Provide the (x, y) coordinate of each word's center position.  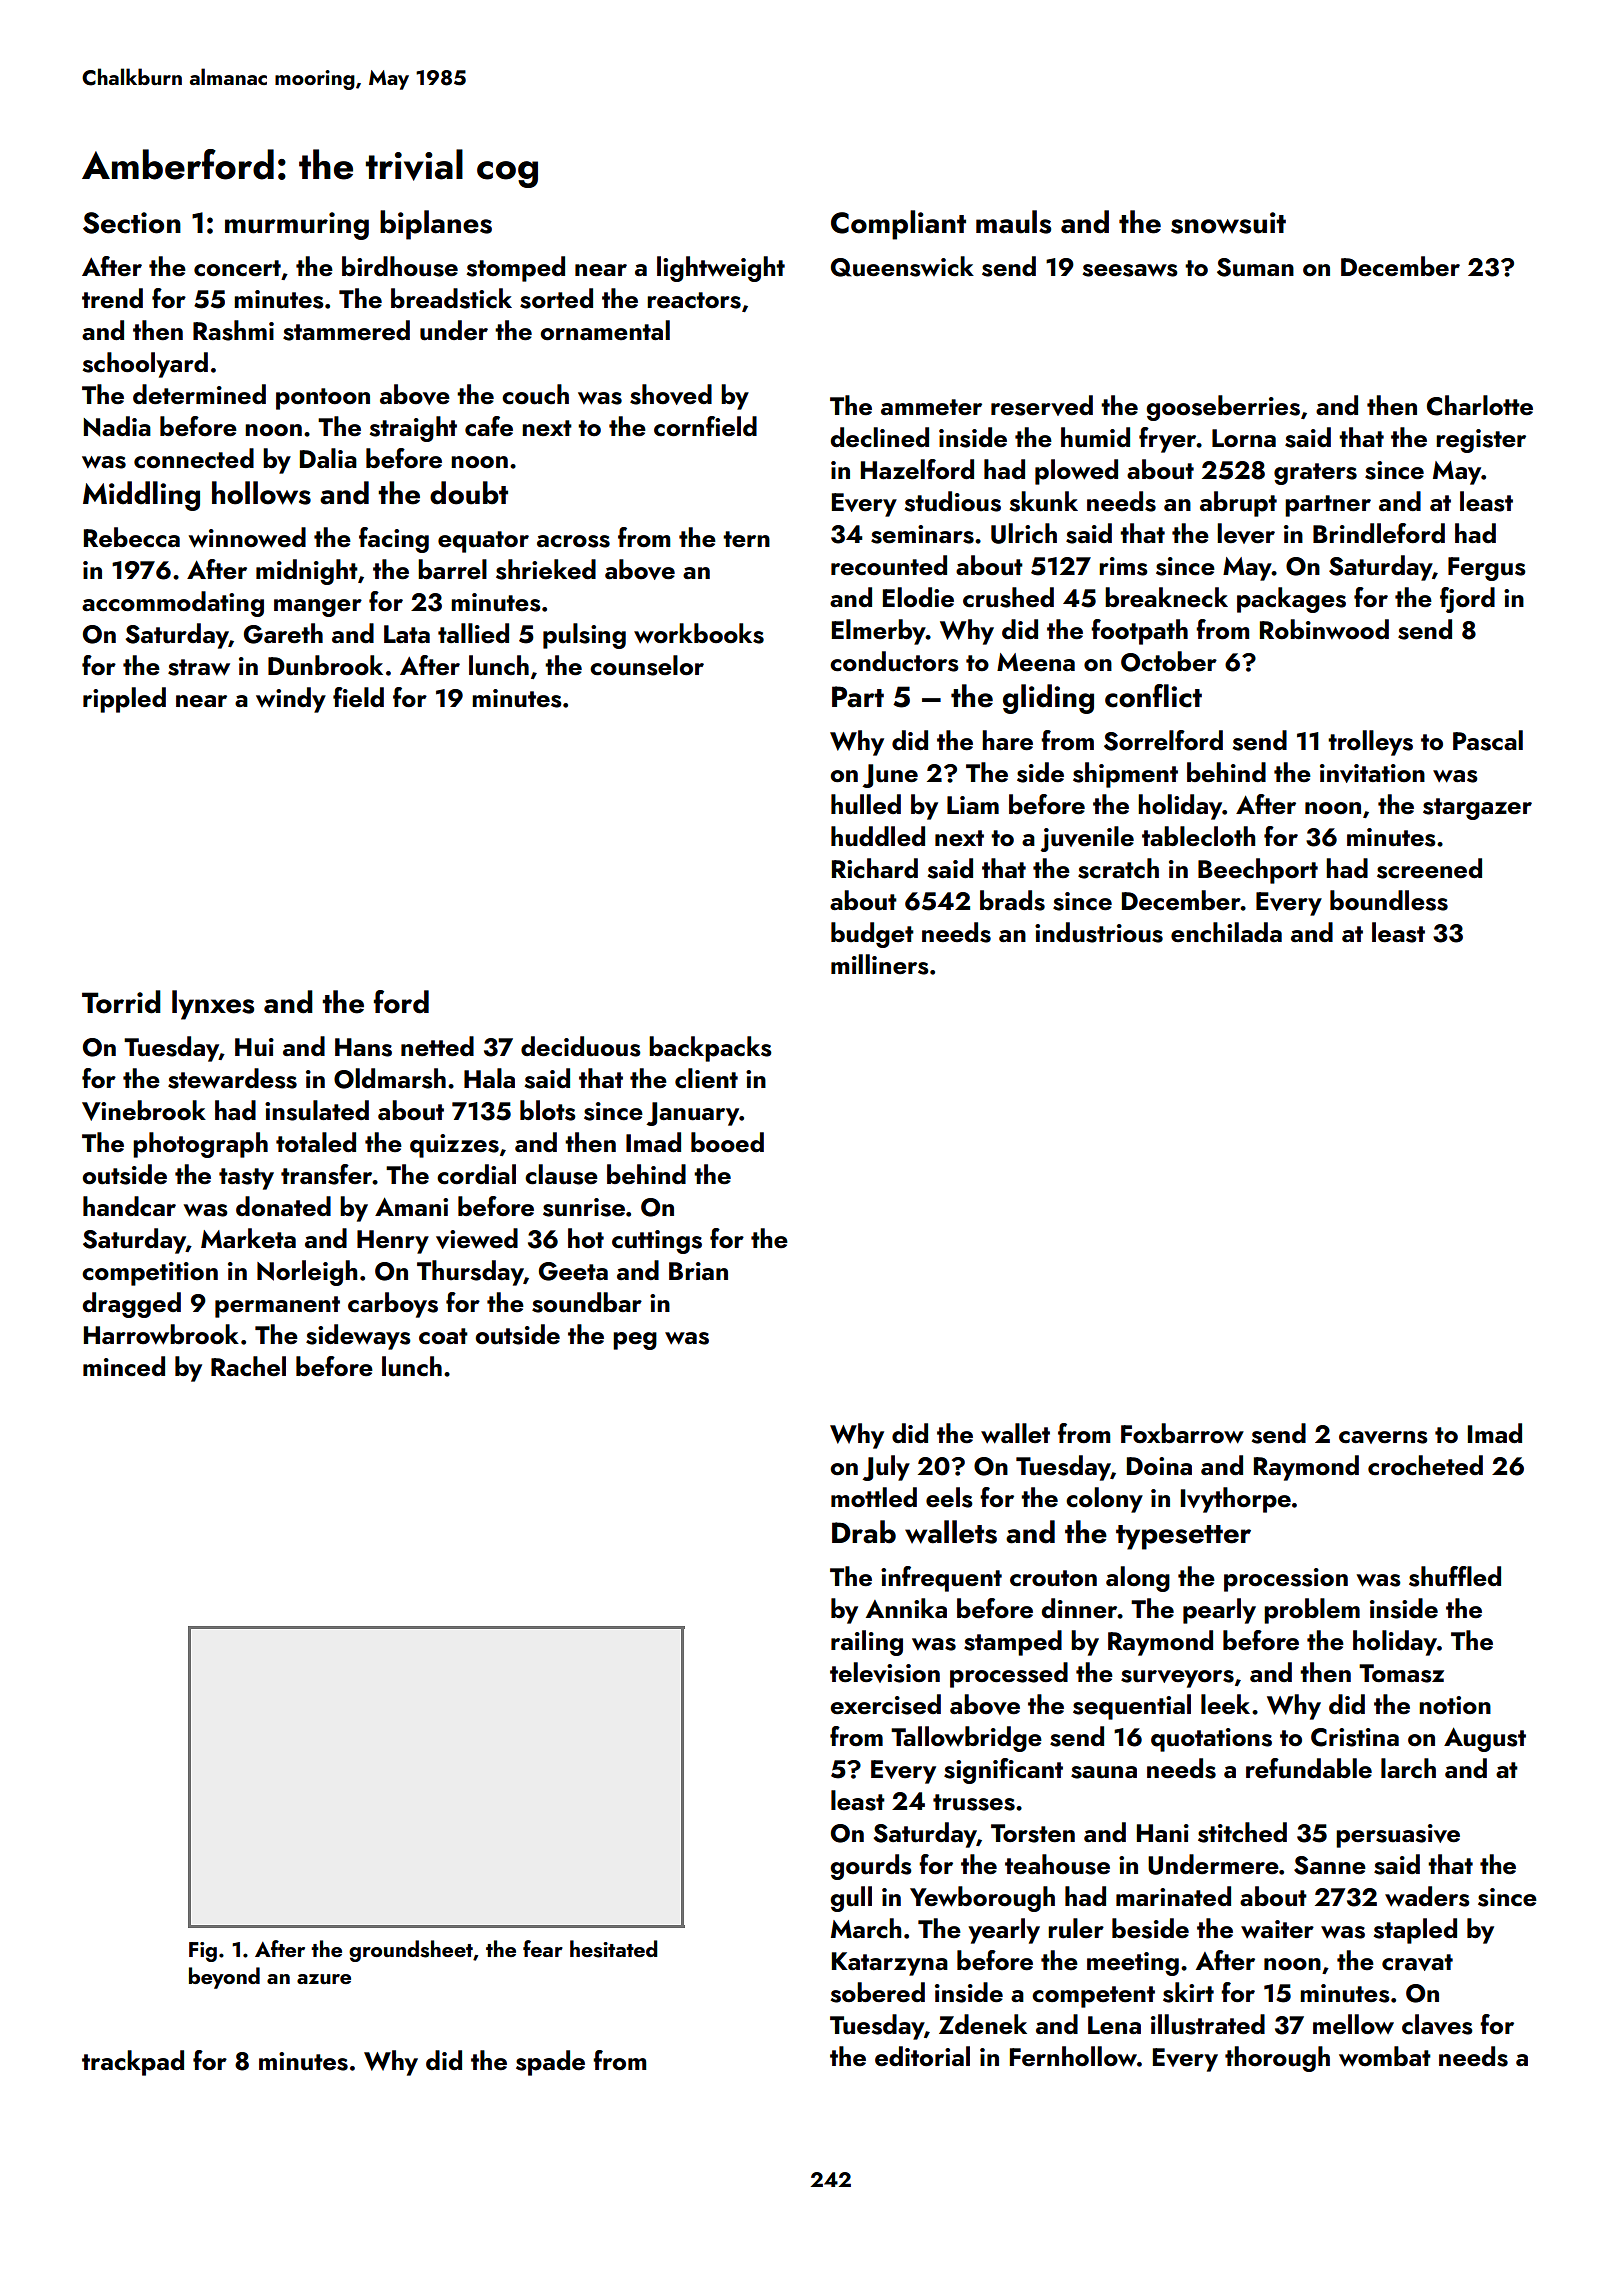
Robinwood (1324, 629)
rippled (124, 700)
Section (132, 223)
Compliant (898, 225)
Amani (411, 1206)
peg (635, 1341)
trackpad (133, 2063)
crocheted (1425, 1465)
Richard (875, 868)
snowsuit (1228, 223)
